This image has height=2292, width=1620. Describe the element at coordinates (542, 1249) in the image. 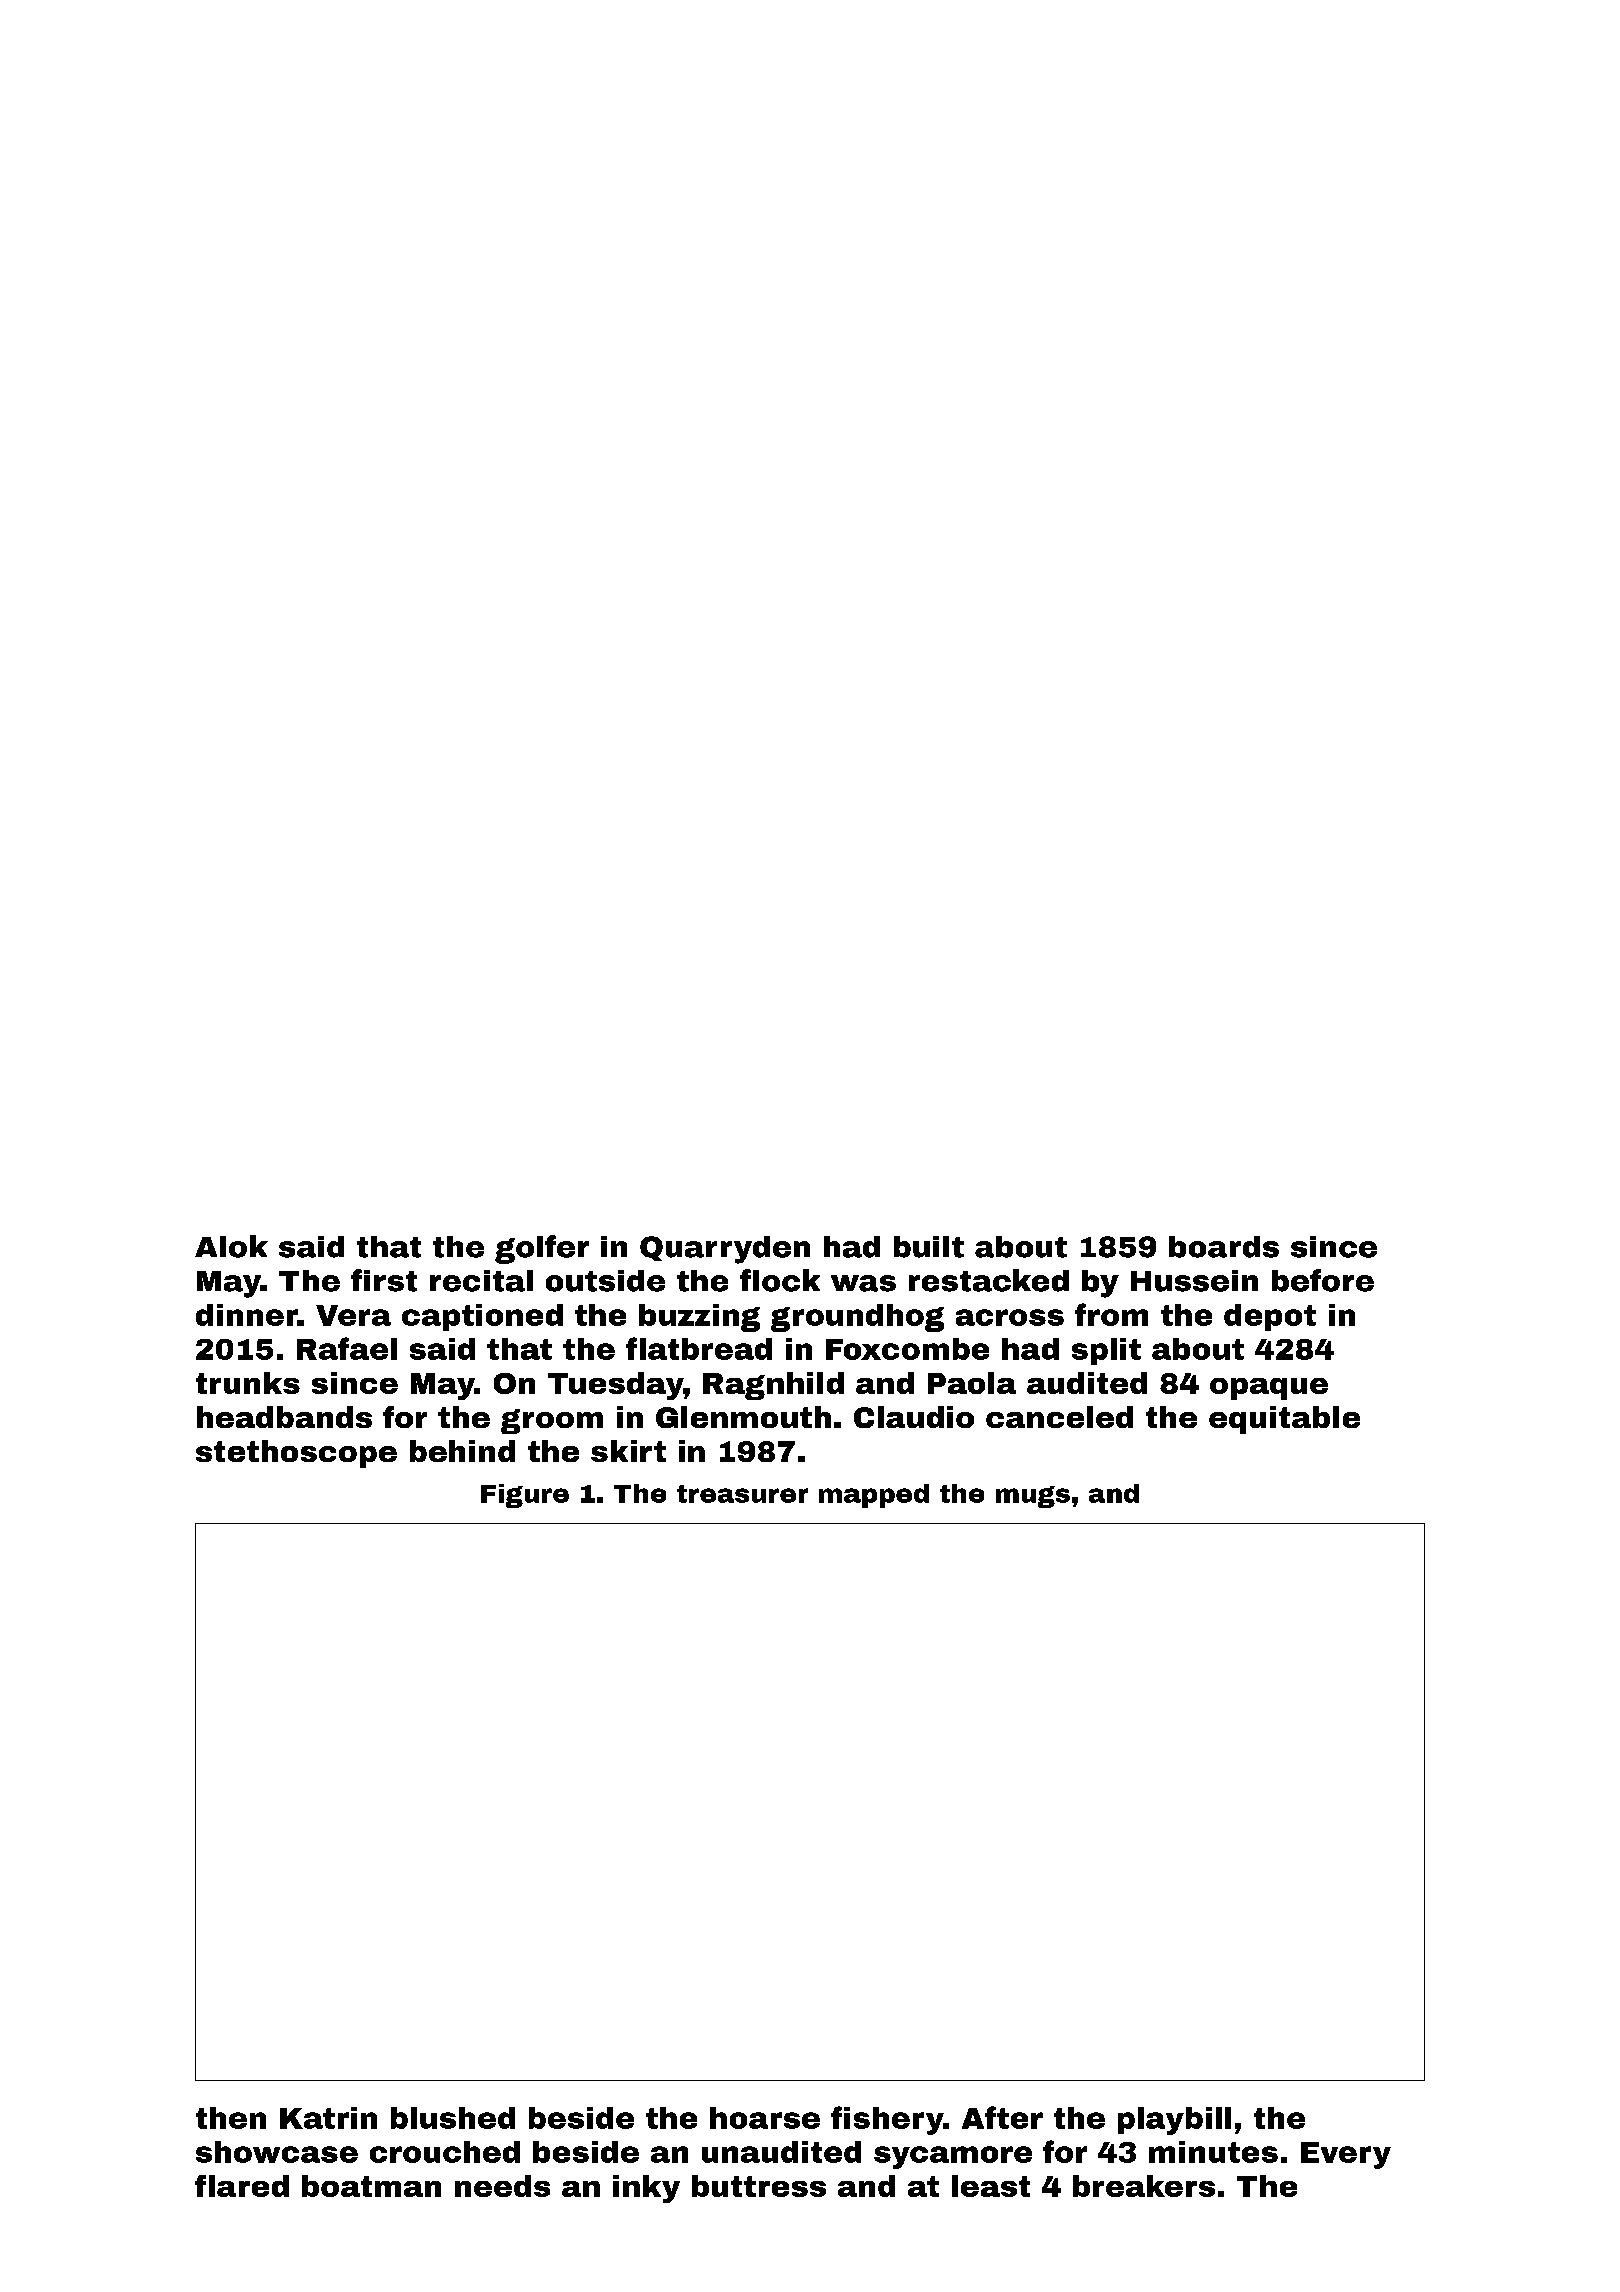

I see `golfer` at that location.
